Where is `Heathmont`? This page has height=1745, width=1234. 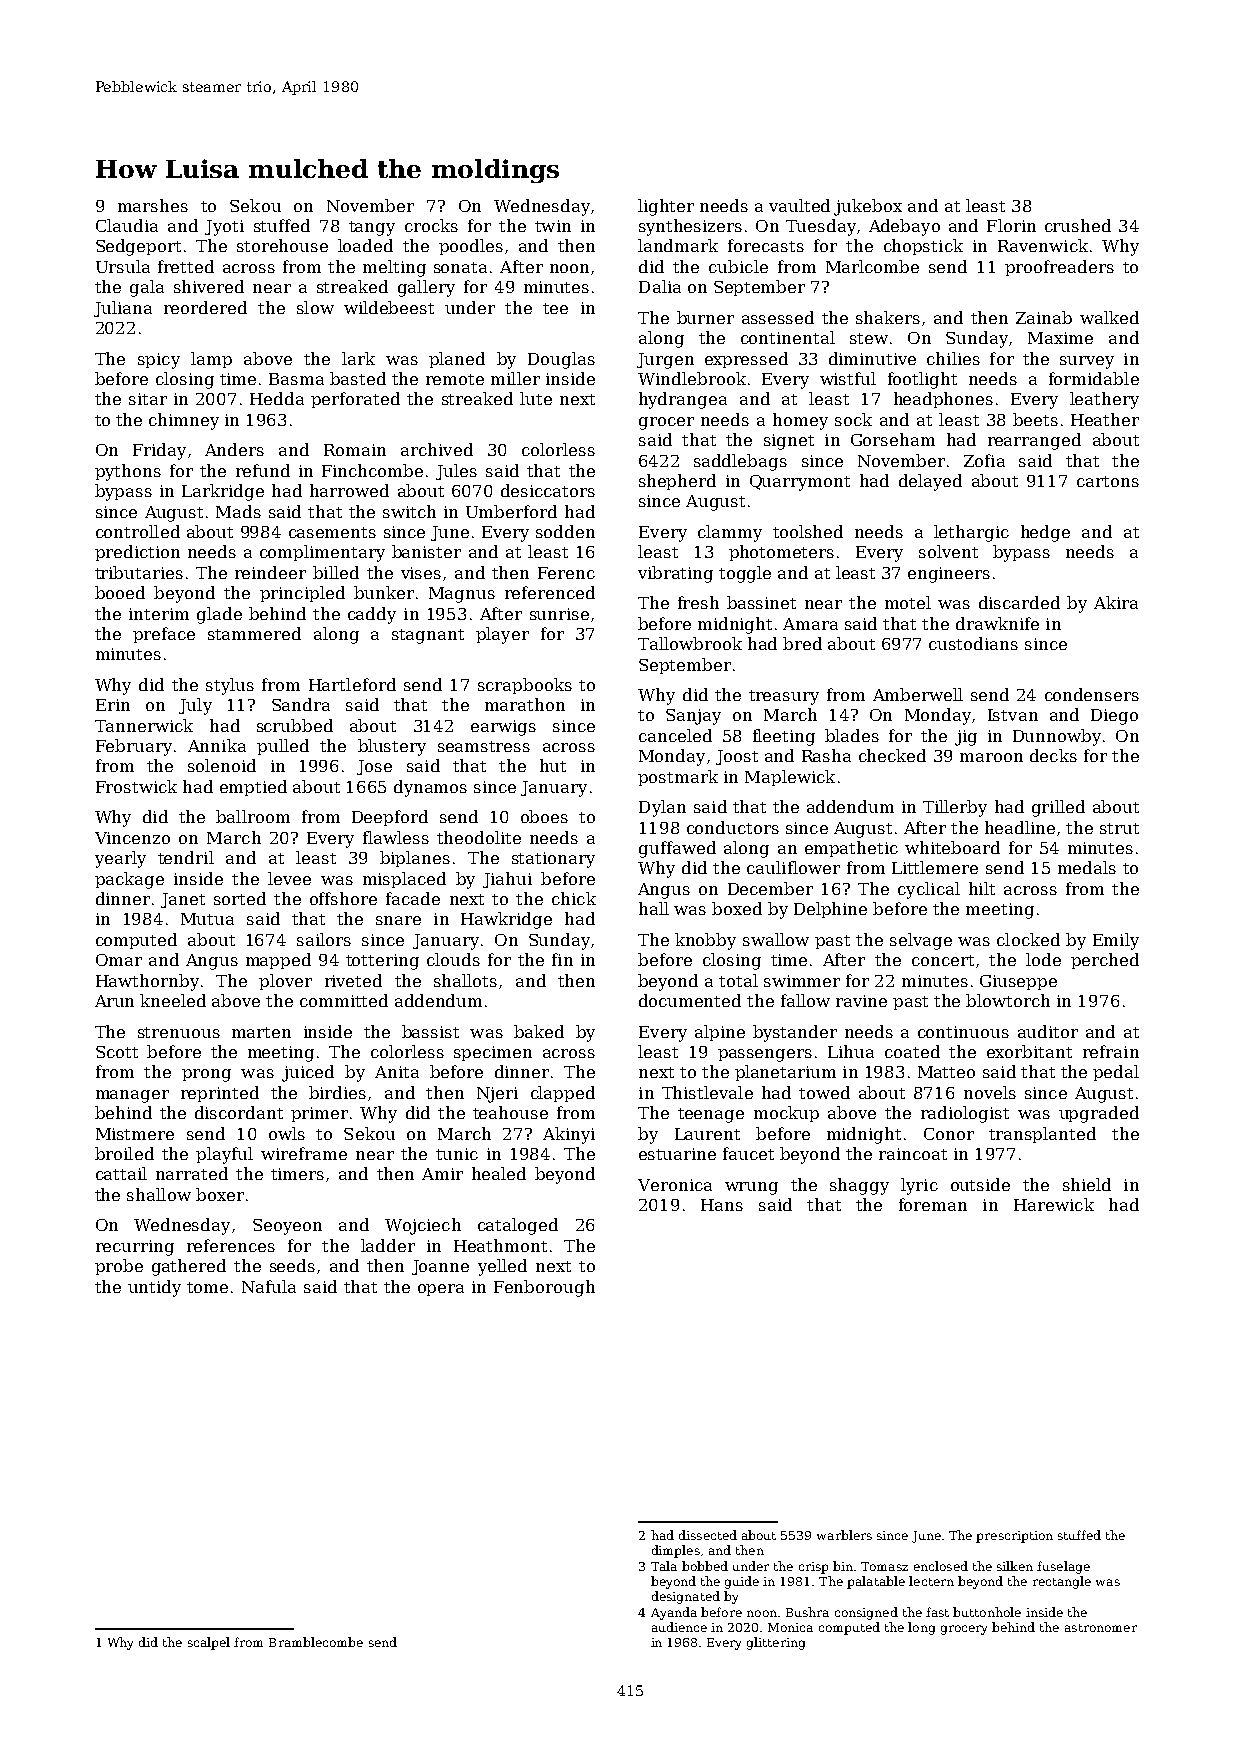
Heathmont is located at coordinates (500, 1245).
